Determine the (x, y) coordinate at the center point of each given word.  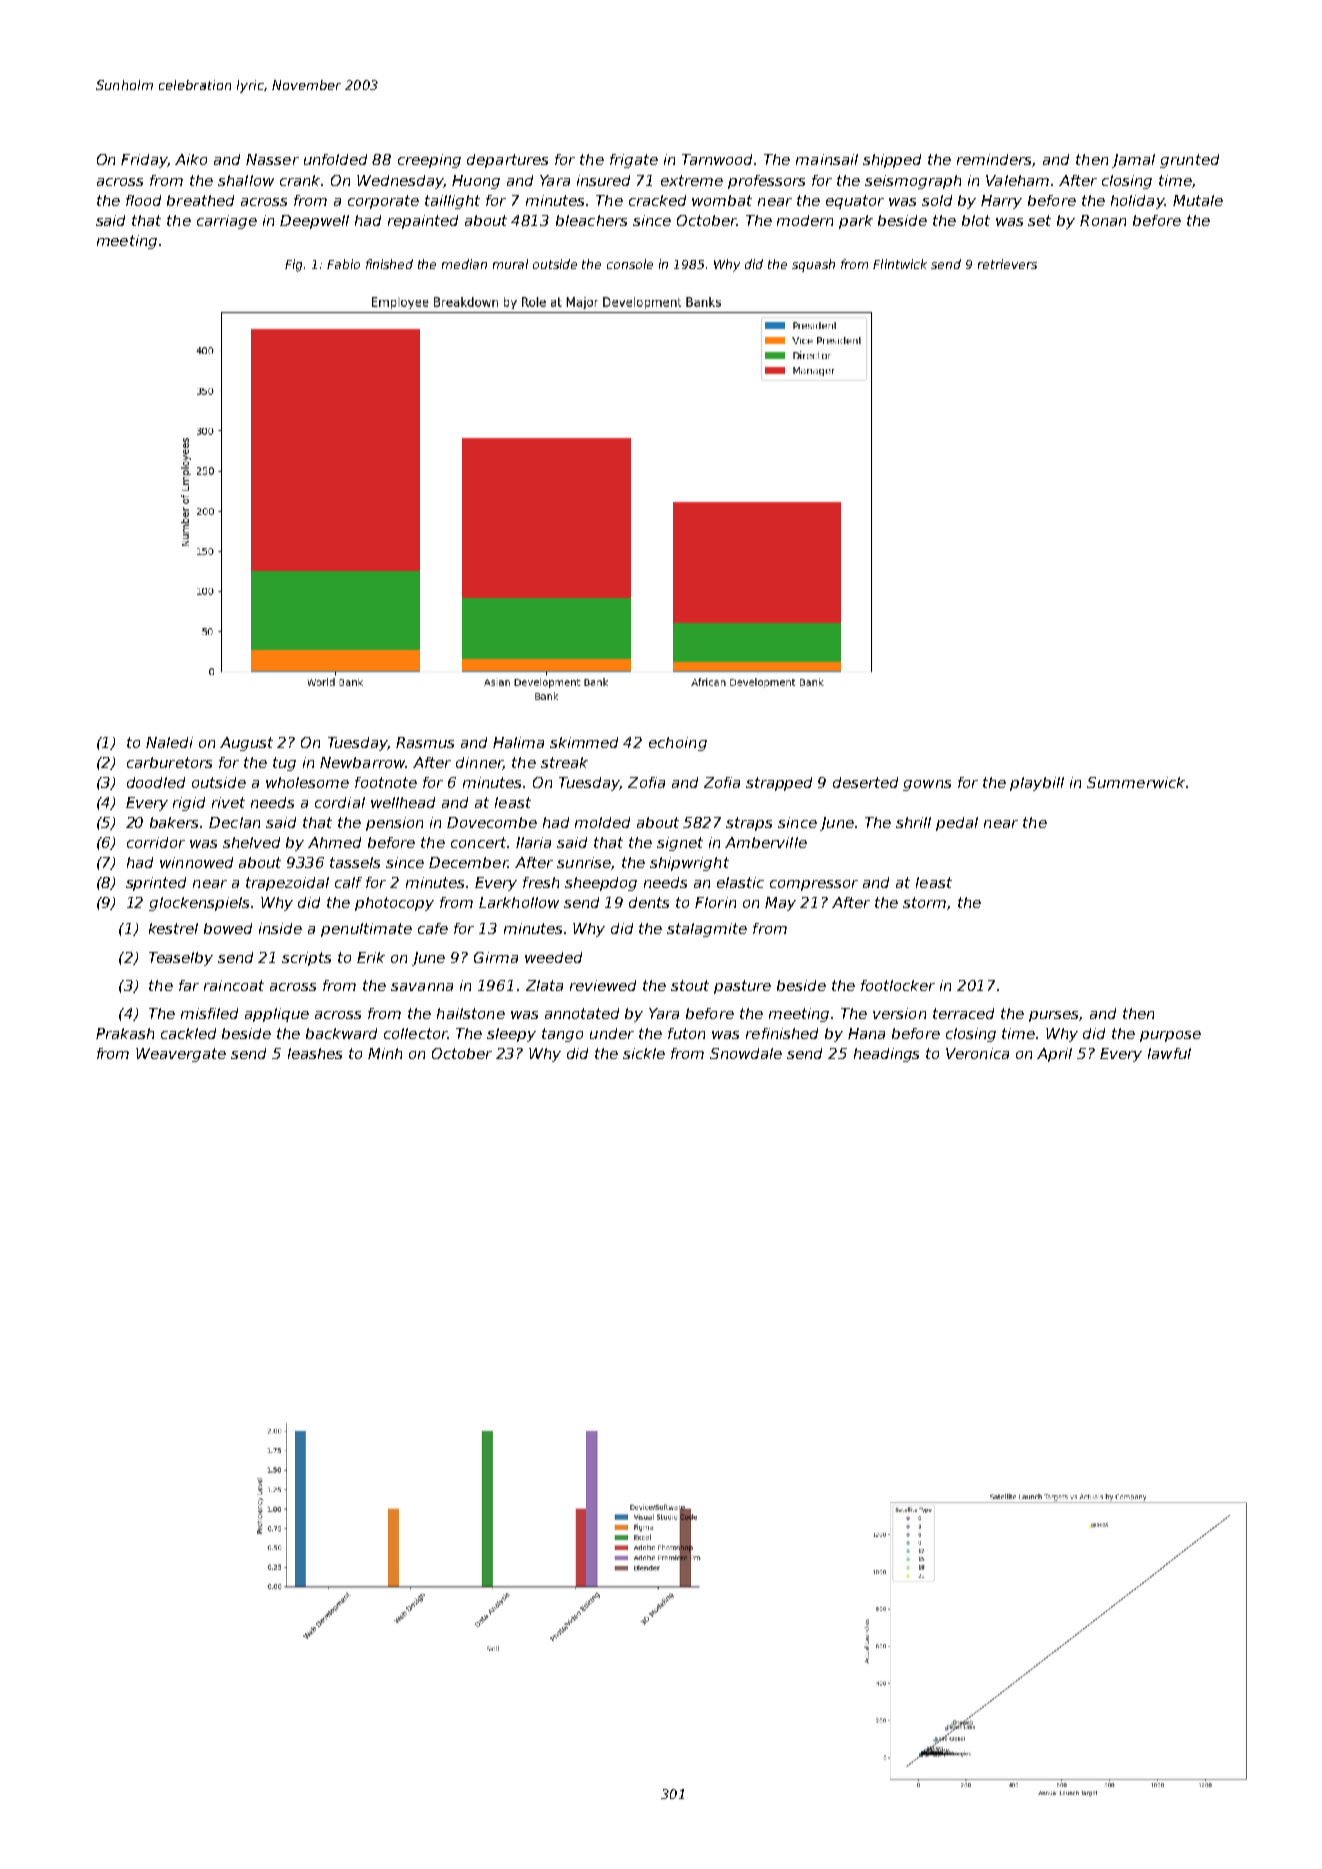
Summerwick (1136, 782)
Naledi (169, 742)
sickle (644, 1053)
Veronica (977, 1053)
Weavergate (181, 1055)
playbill (1037, 784)
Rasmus (425, 742)
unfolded (335, 159)
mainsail (827, 159)
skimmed (584, 742)
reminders (995, 160)
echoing (678, 744)
